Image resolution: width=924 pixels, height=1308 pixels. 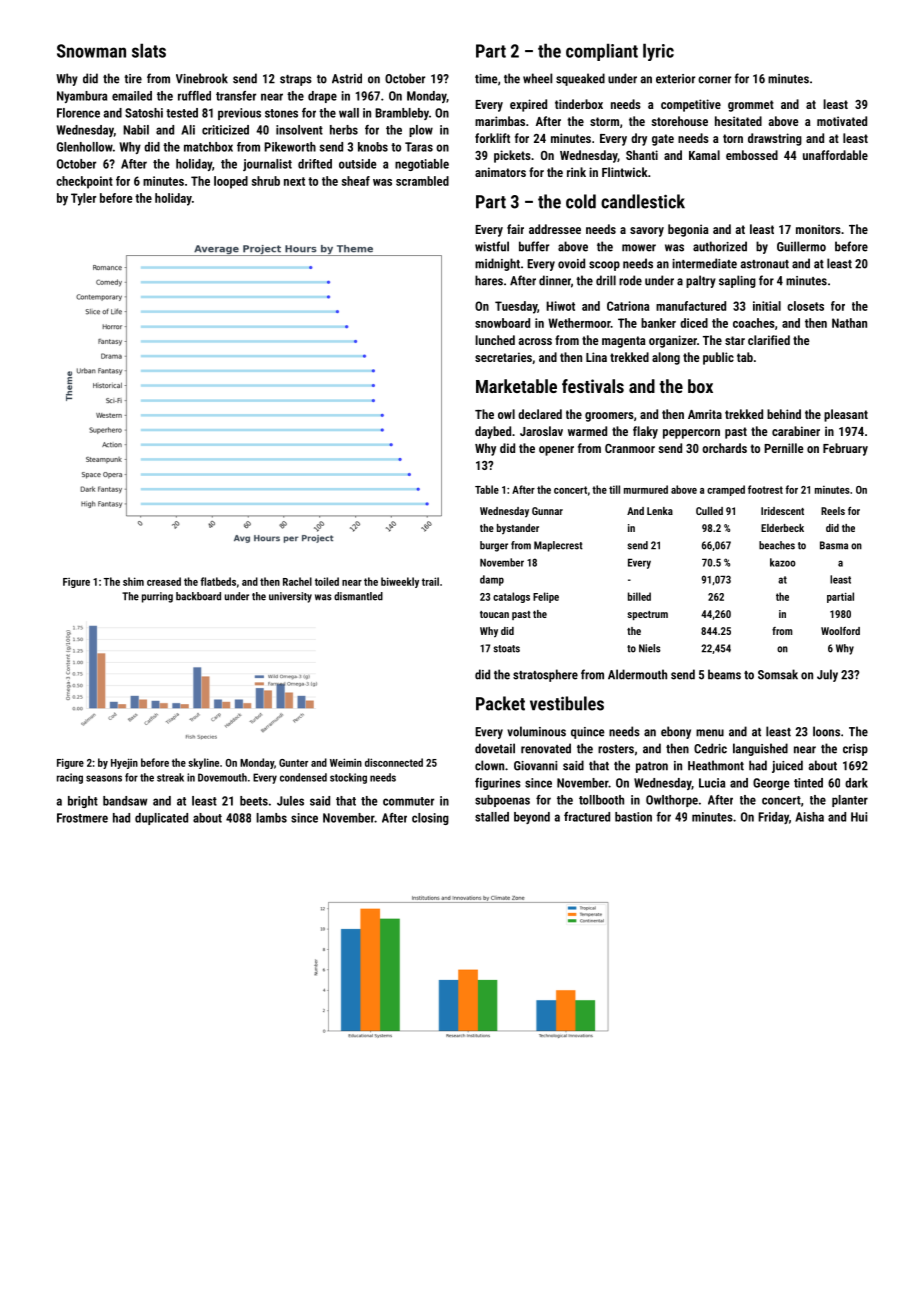 What do you see at coordinates (225, 130) in the screenshot?
I see `criticized` at bounding box center [225, 130].
